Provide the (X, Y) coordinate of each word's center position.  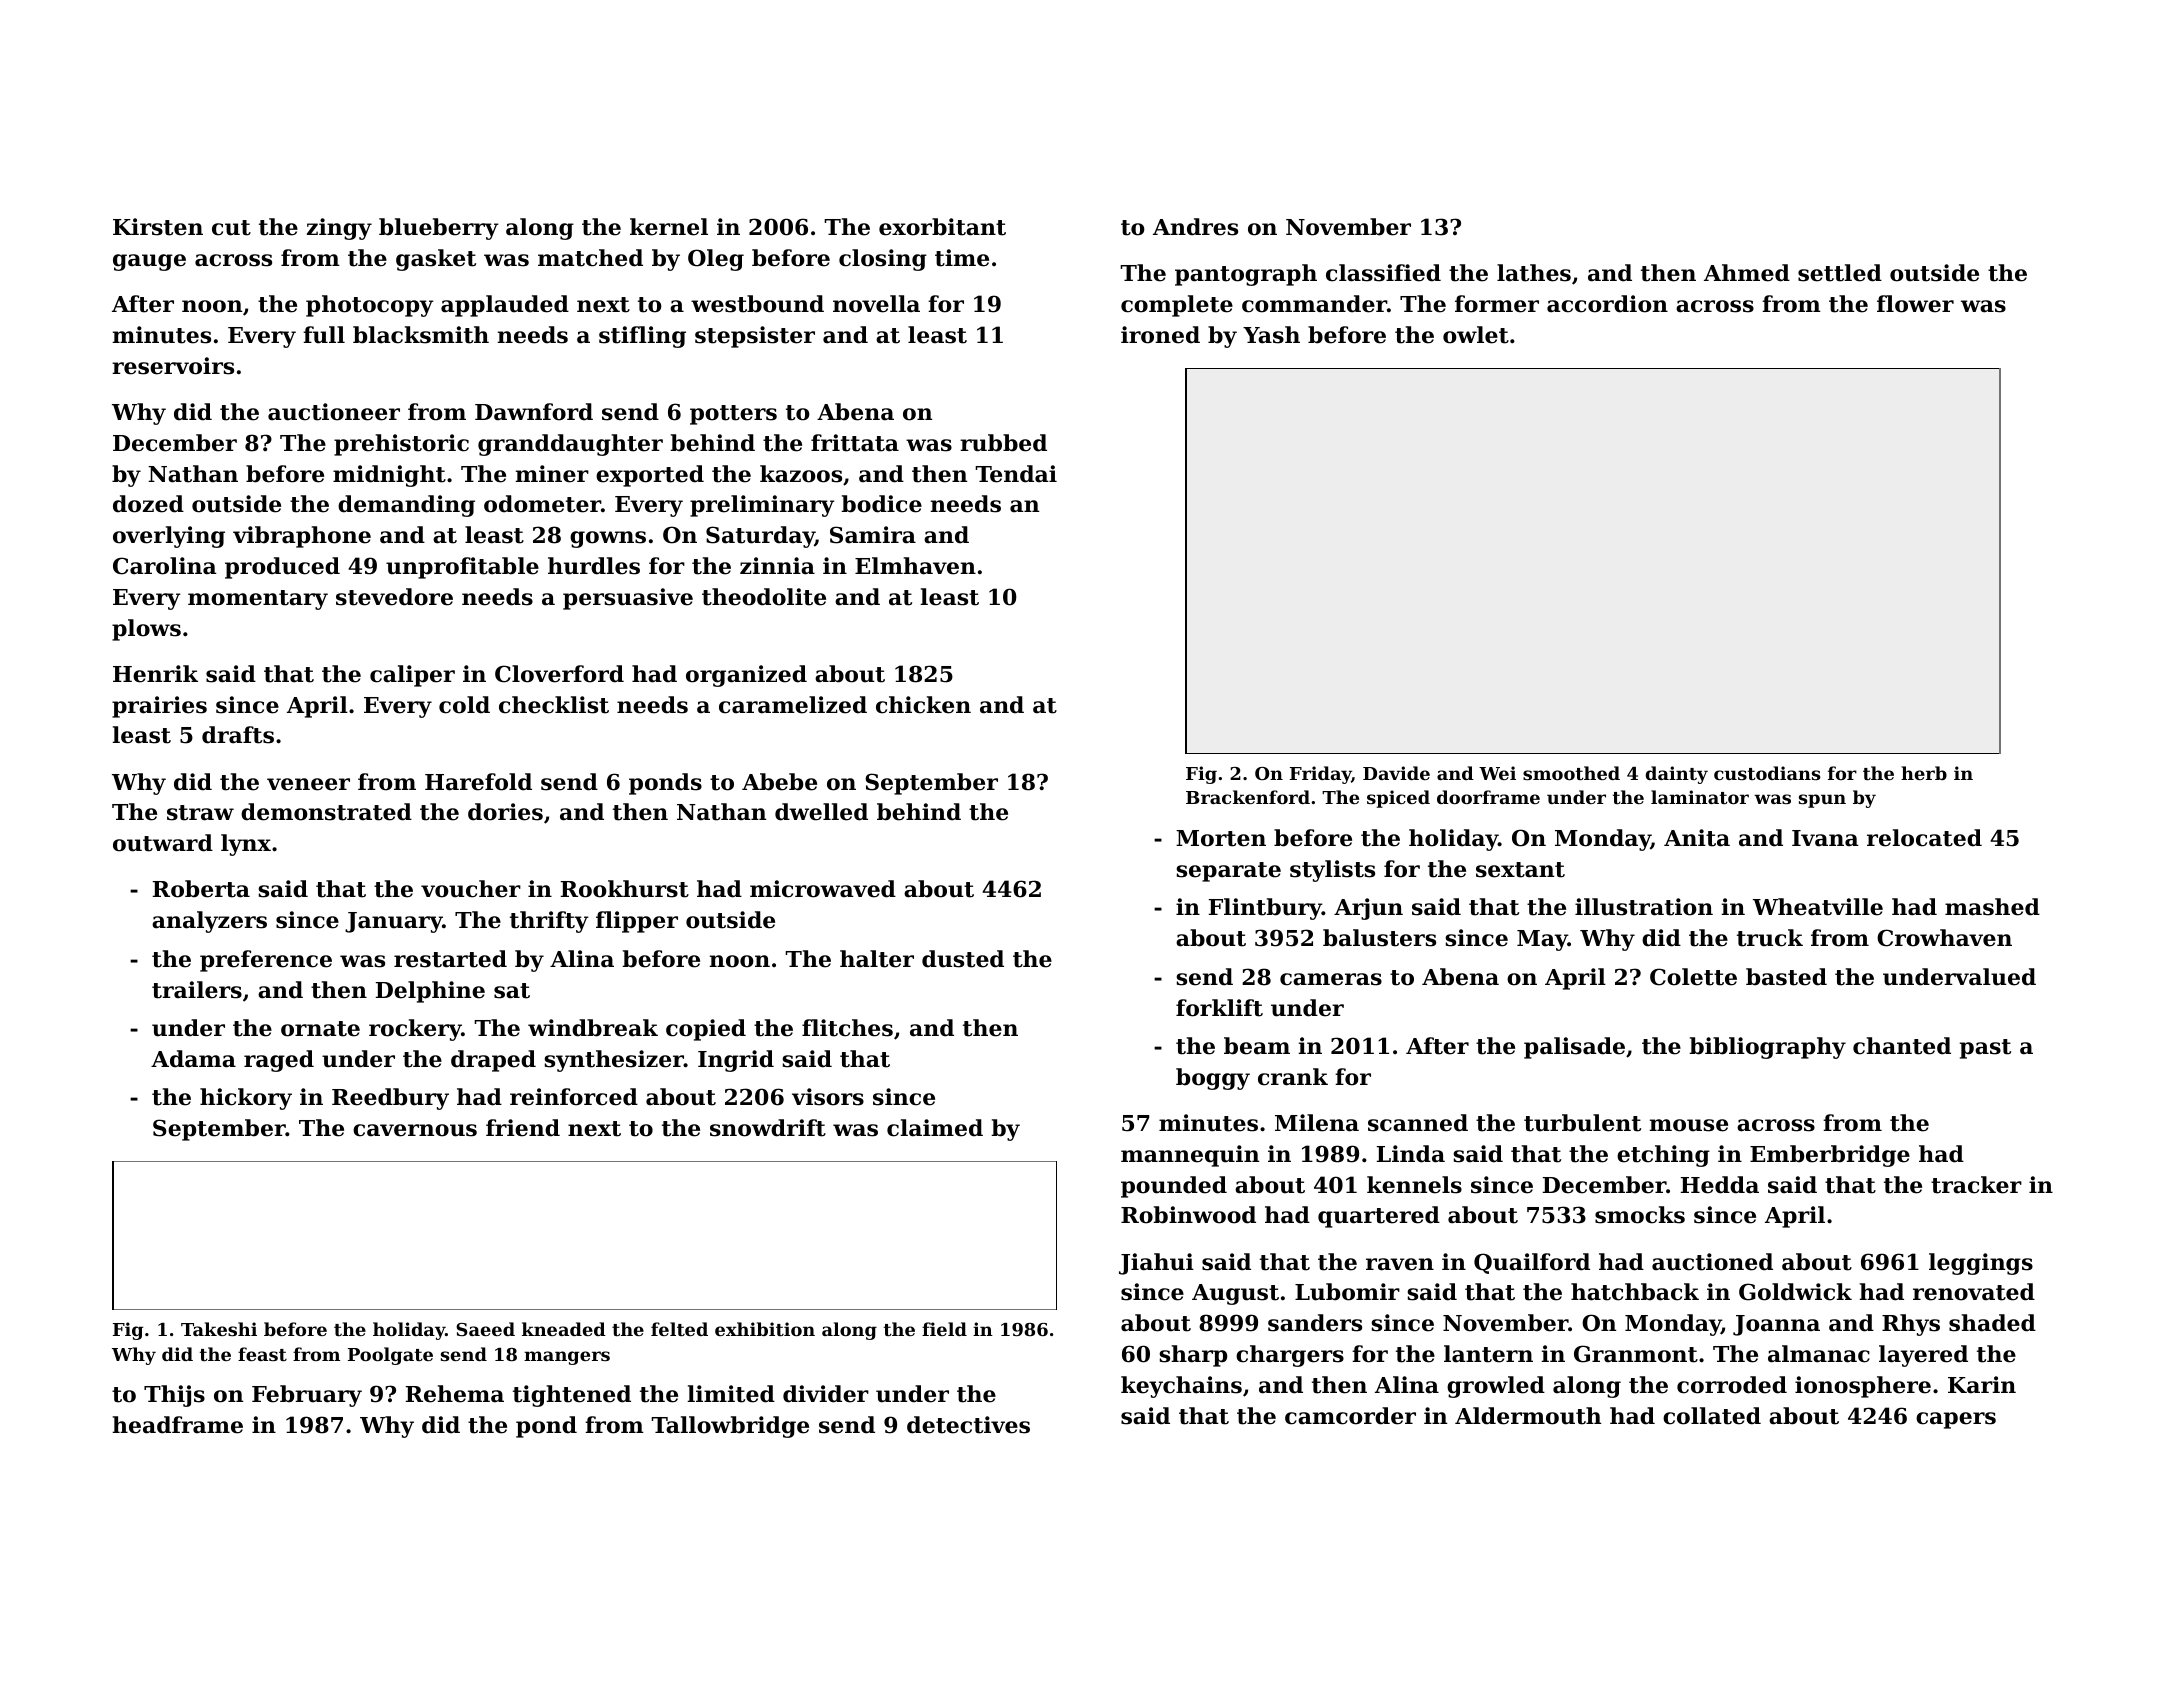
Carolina (165, 566)
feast (262, 1354)
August (1235, 1294)
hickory (246, 1099)
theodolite (764, 597)
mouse (1688, 1125)
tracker (1976, 1185)
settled (1840, 273)
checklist (554, 705)
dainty (1677, 775)
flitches (847, 1028)
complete (1177, 306)
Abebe (779, 782)
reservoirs (173, 366)
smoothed (1571, 773)
